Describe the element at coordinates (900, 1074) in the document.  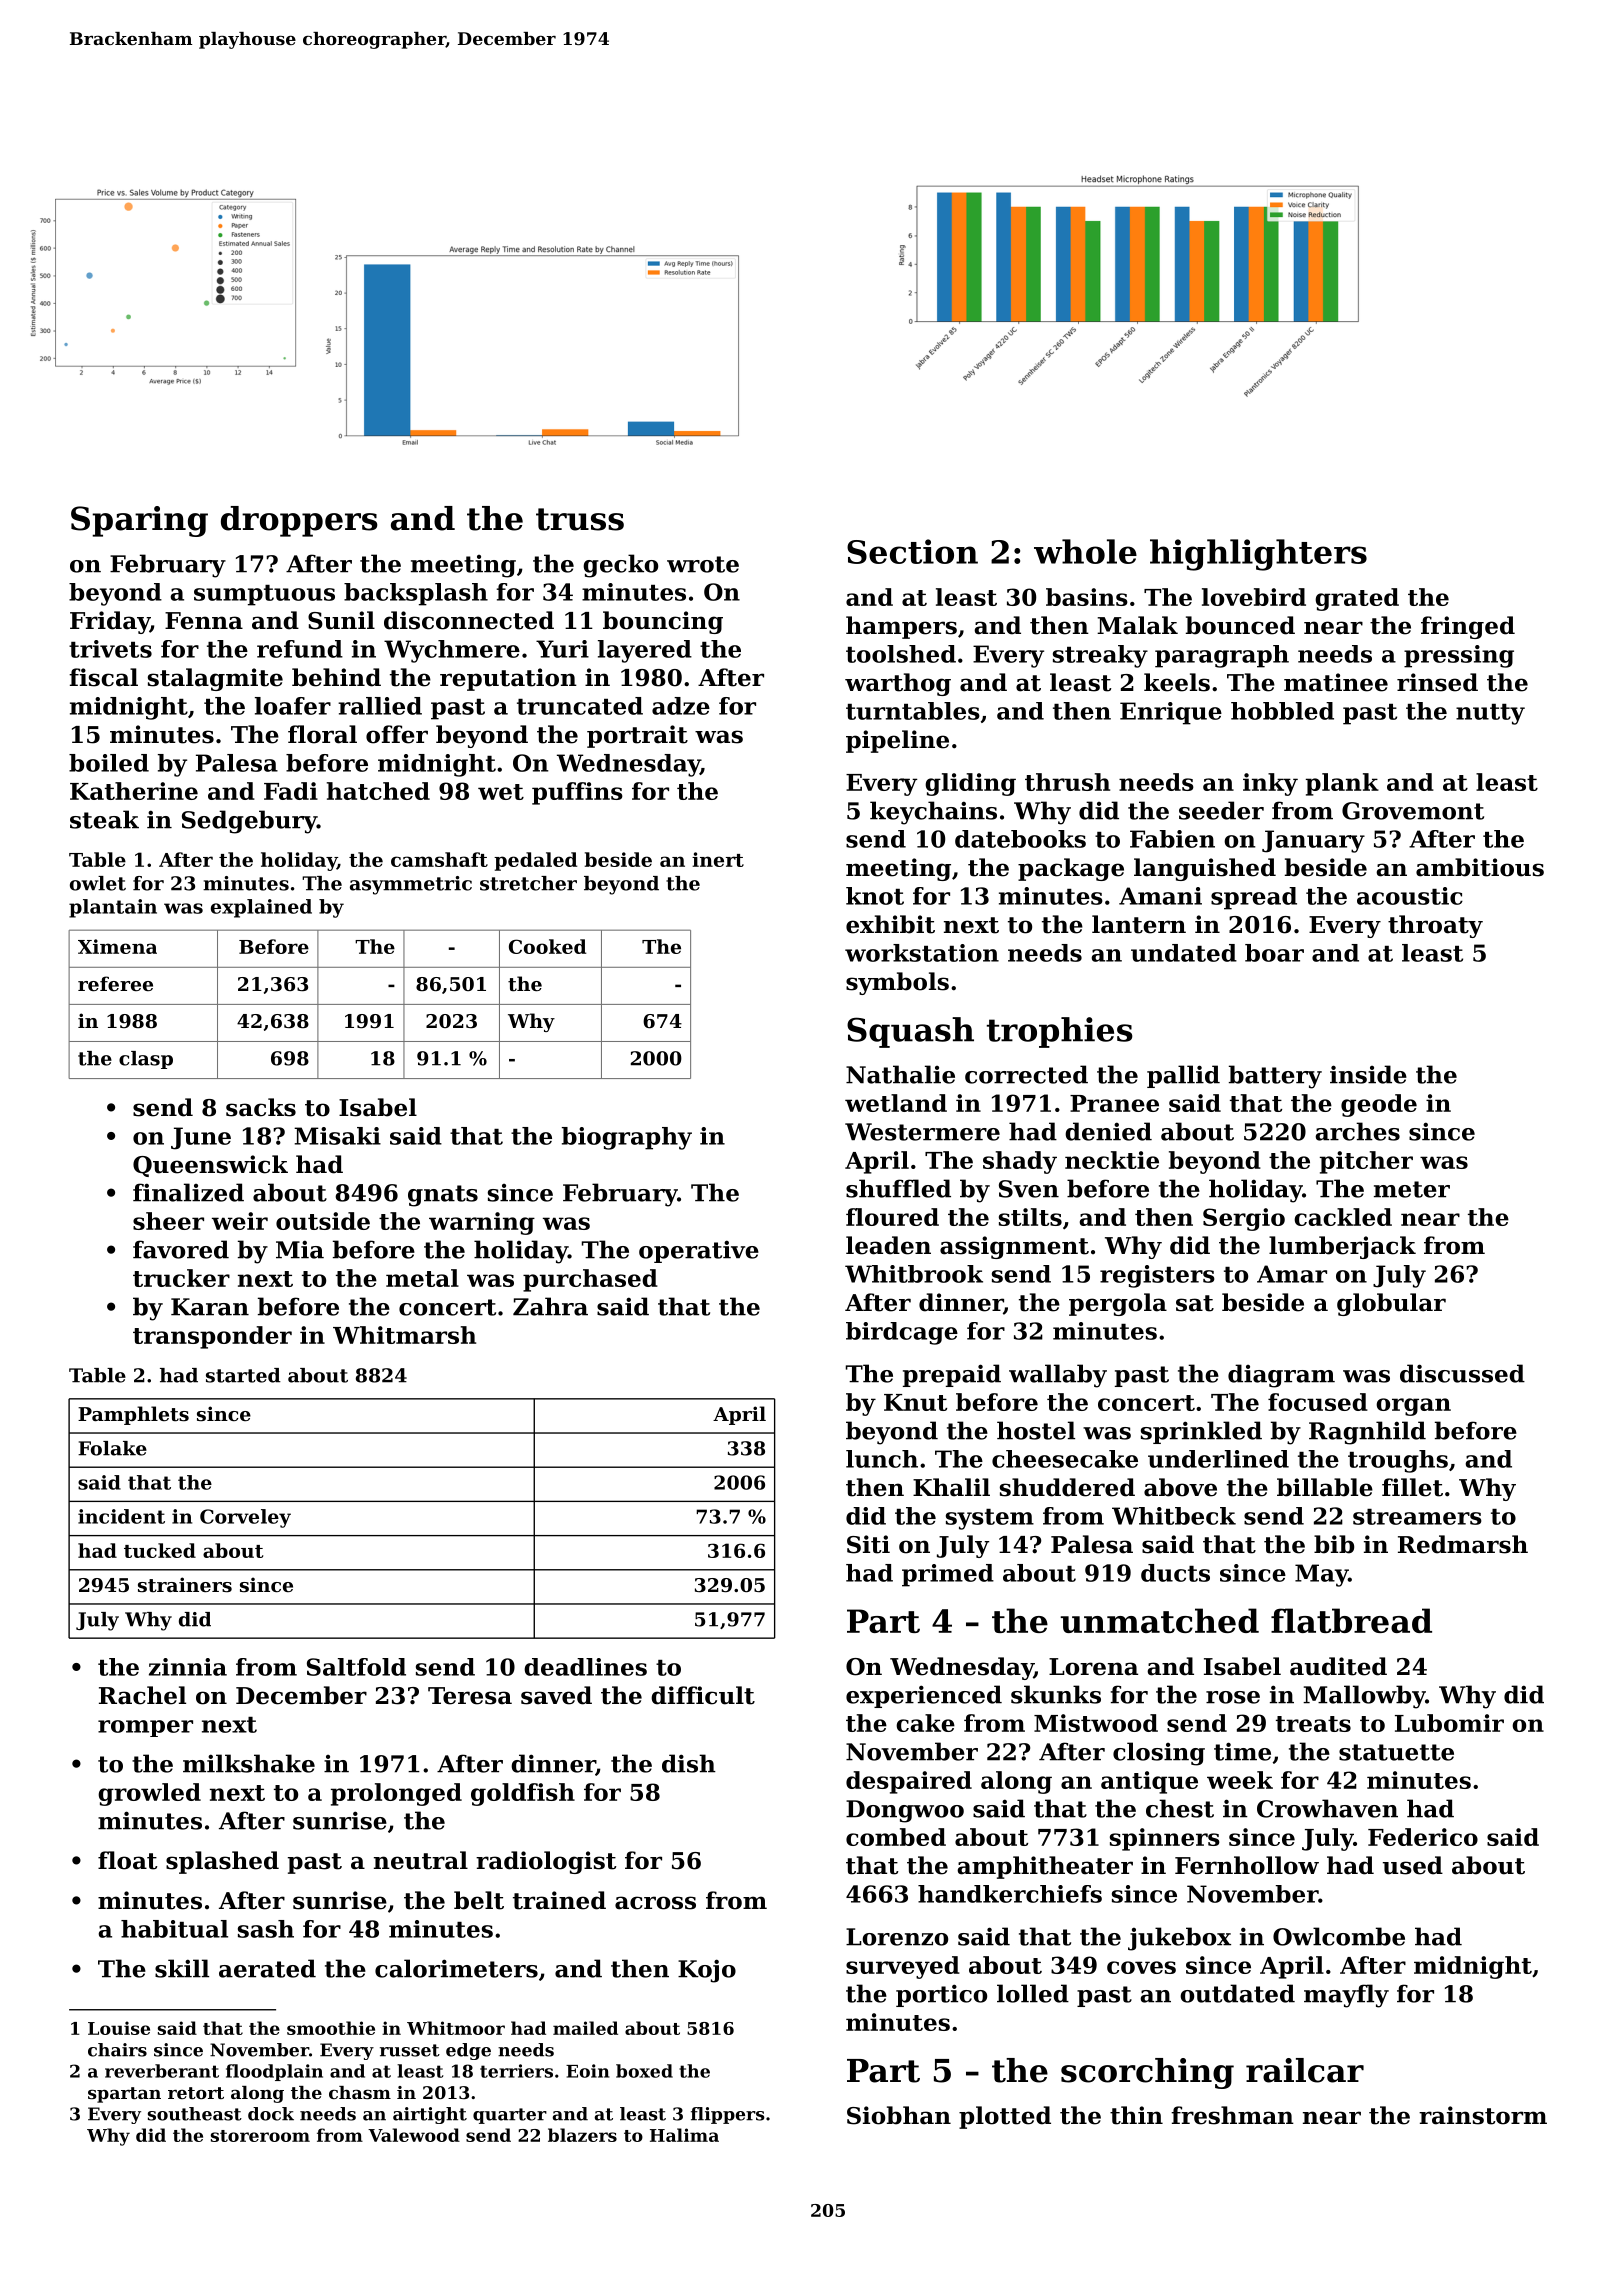
I see `Nathalie` at that location.
